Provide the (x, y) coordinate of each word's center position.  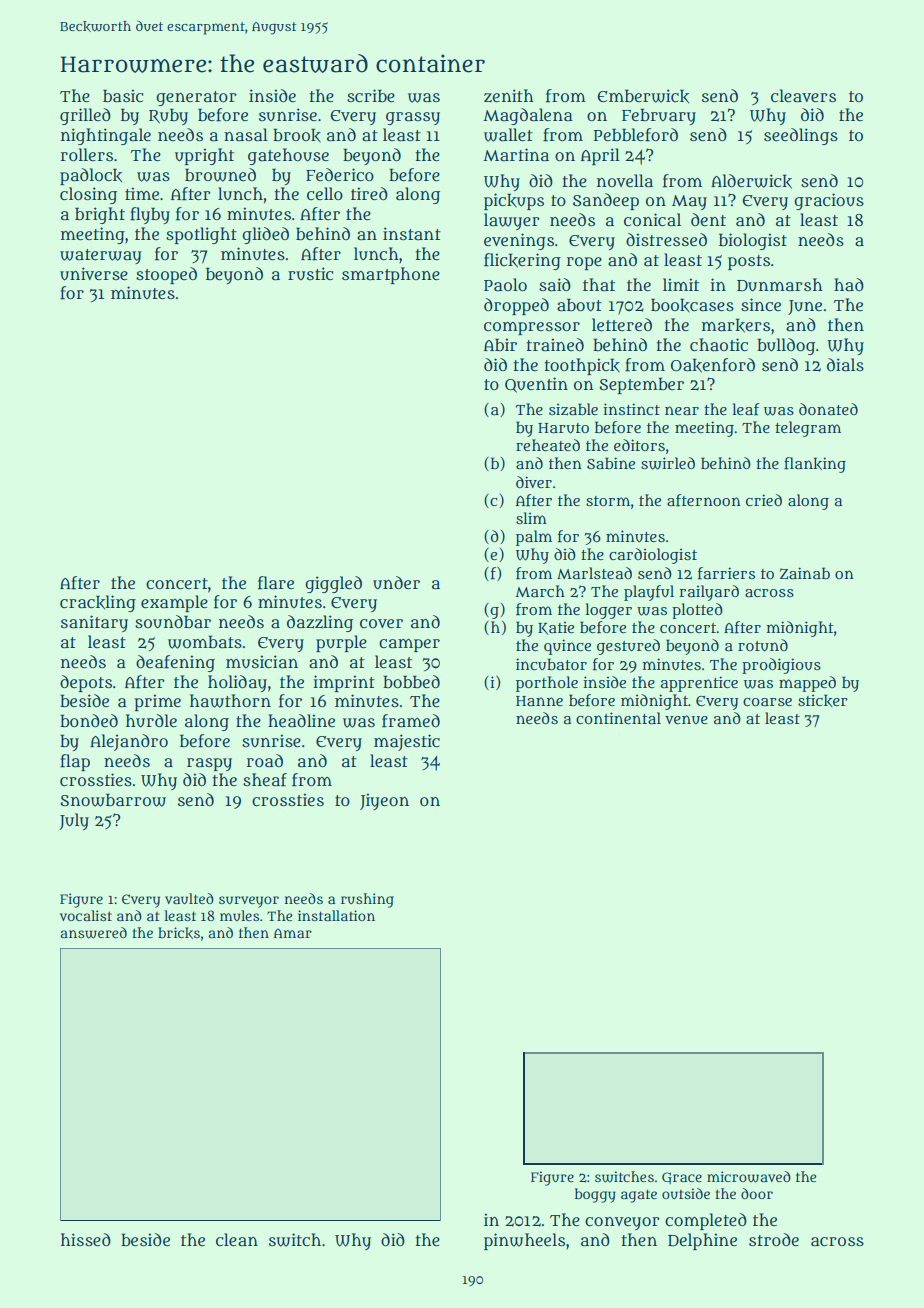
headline (301, 721)
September (641, 385)
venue (686, 719)
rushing (367, 900)
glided (265, 235)
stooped (166, 275)
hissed (86, 1239)
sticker (823, 700)
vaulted (189, 898)
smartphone (391, 275)
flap (75, 762)
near (682, 410)
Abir (500, 344)
